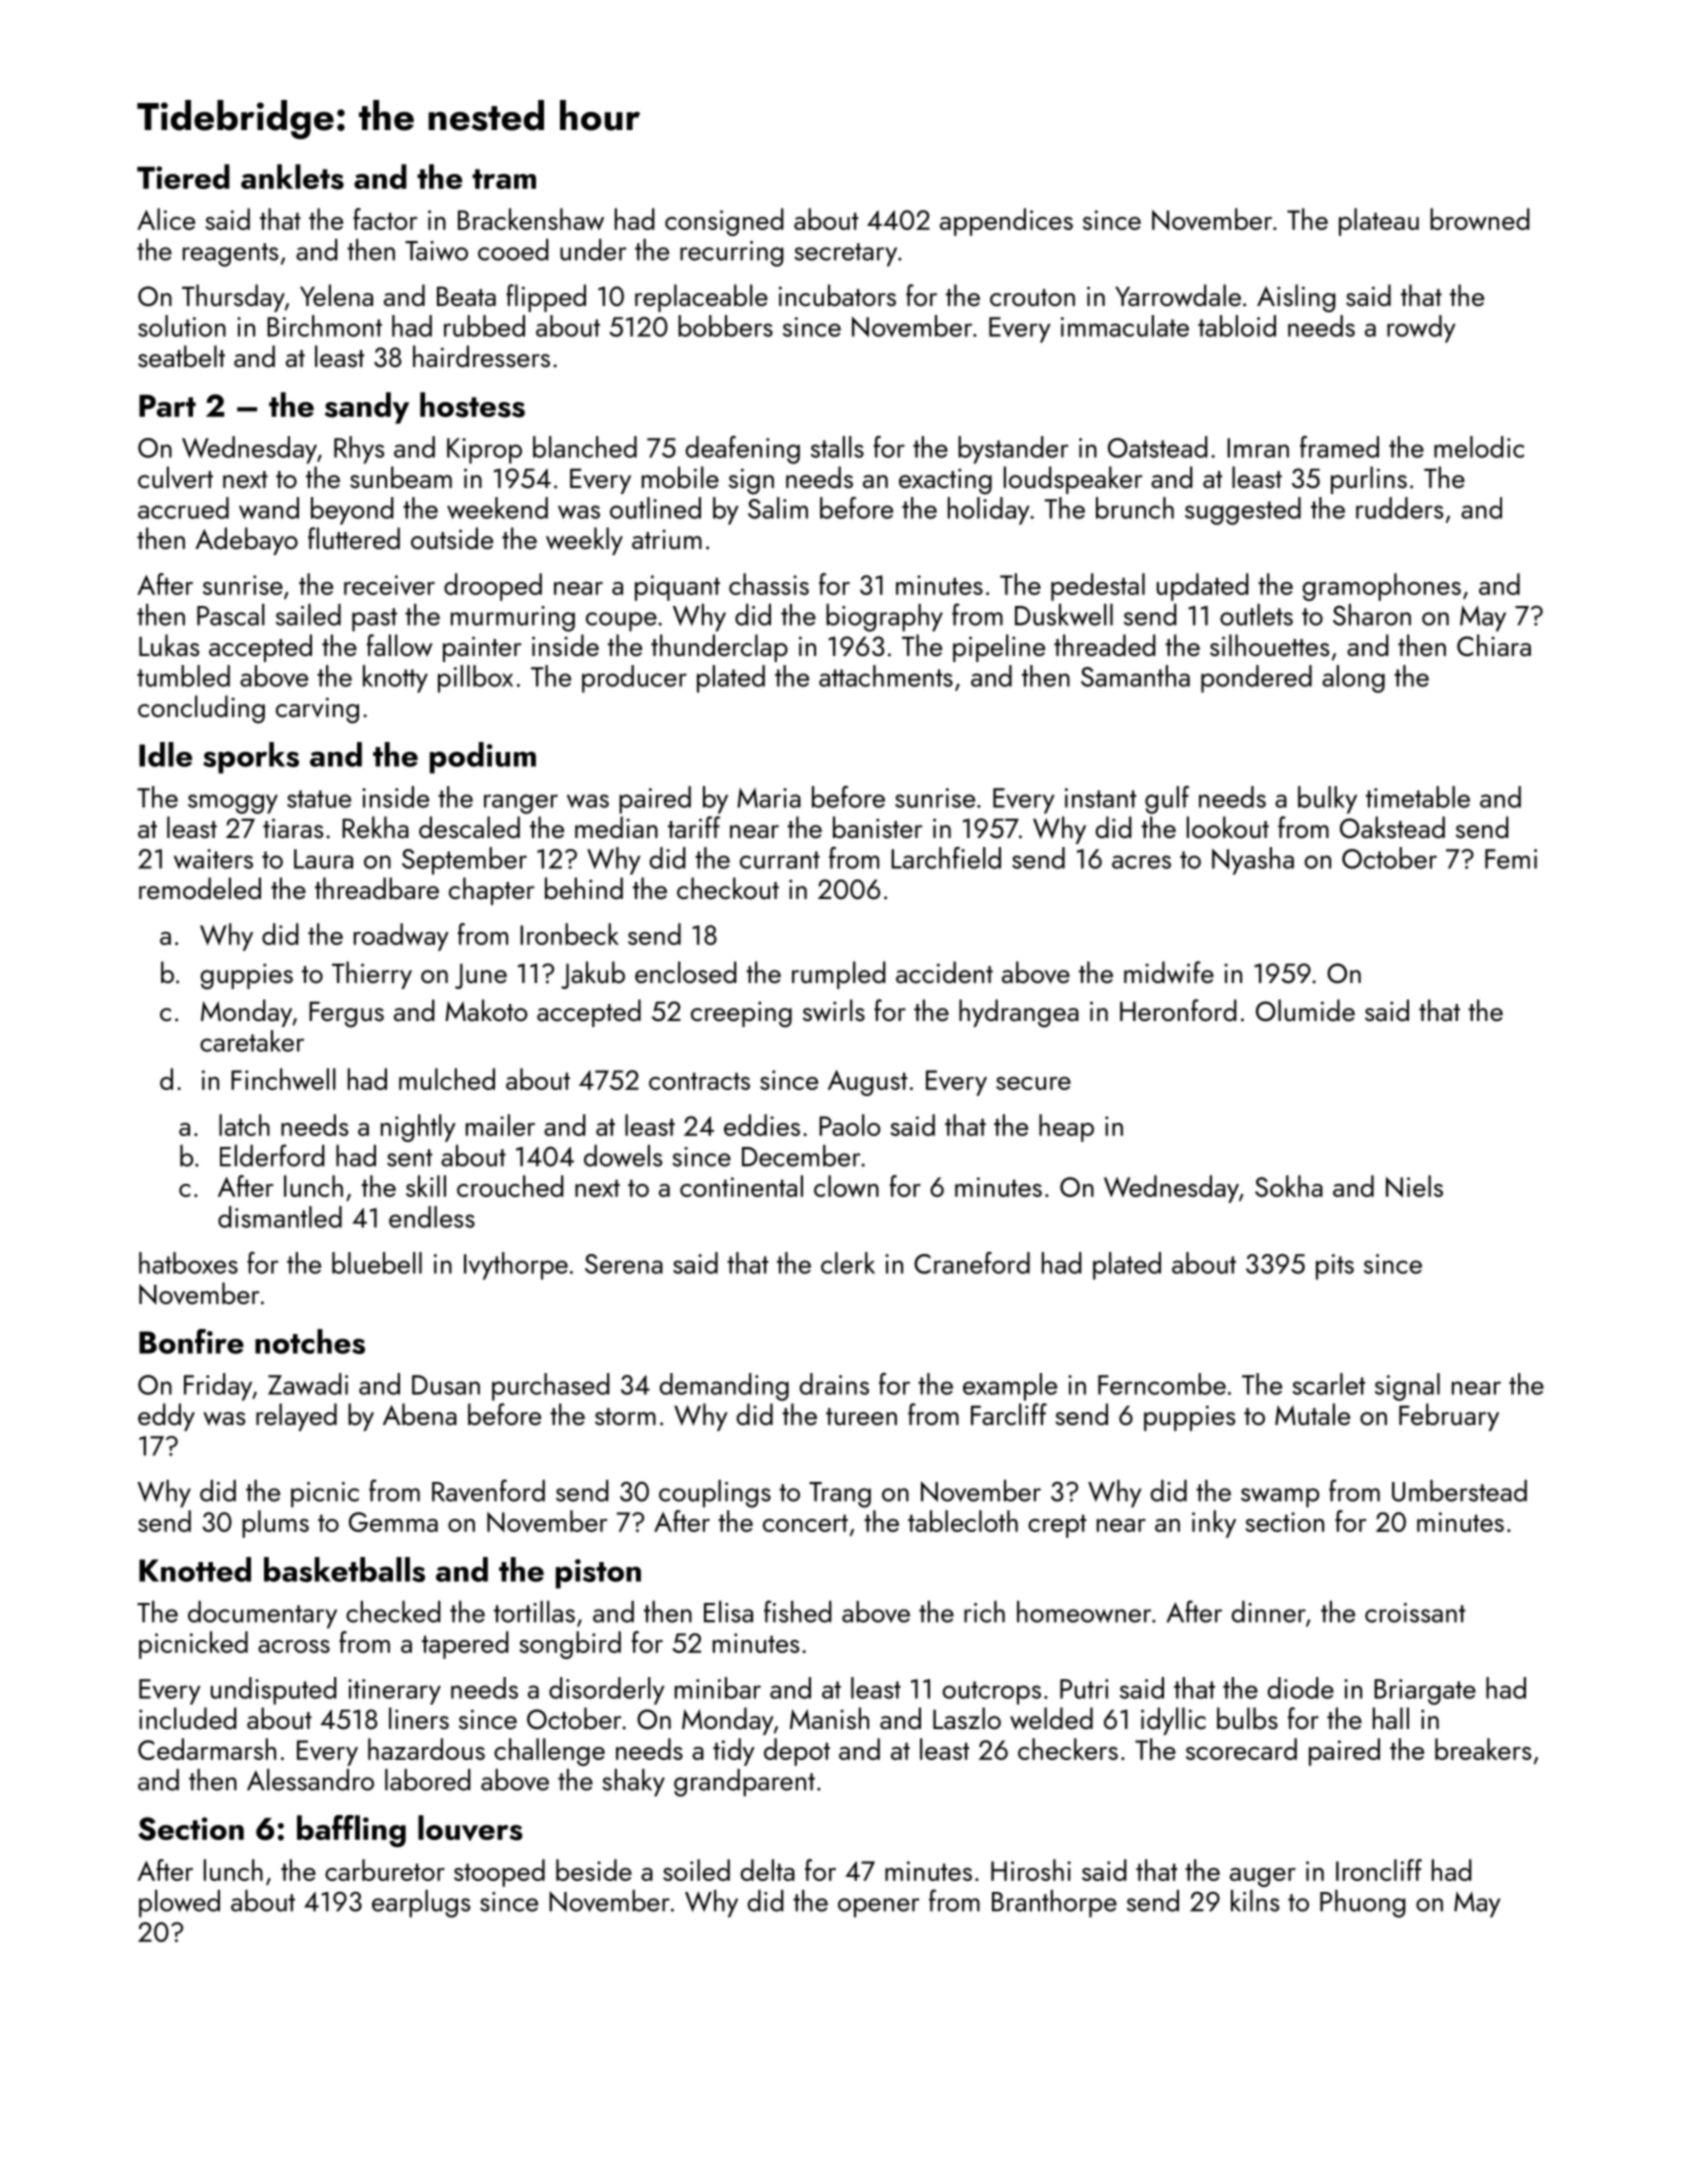 This screenshot has height=2178, width=1683. What do you see at coordinates (195, 1569) in the screenshot?
I see `Knotted` at bounding box center [195, 1569].
